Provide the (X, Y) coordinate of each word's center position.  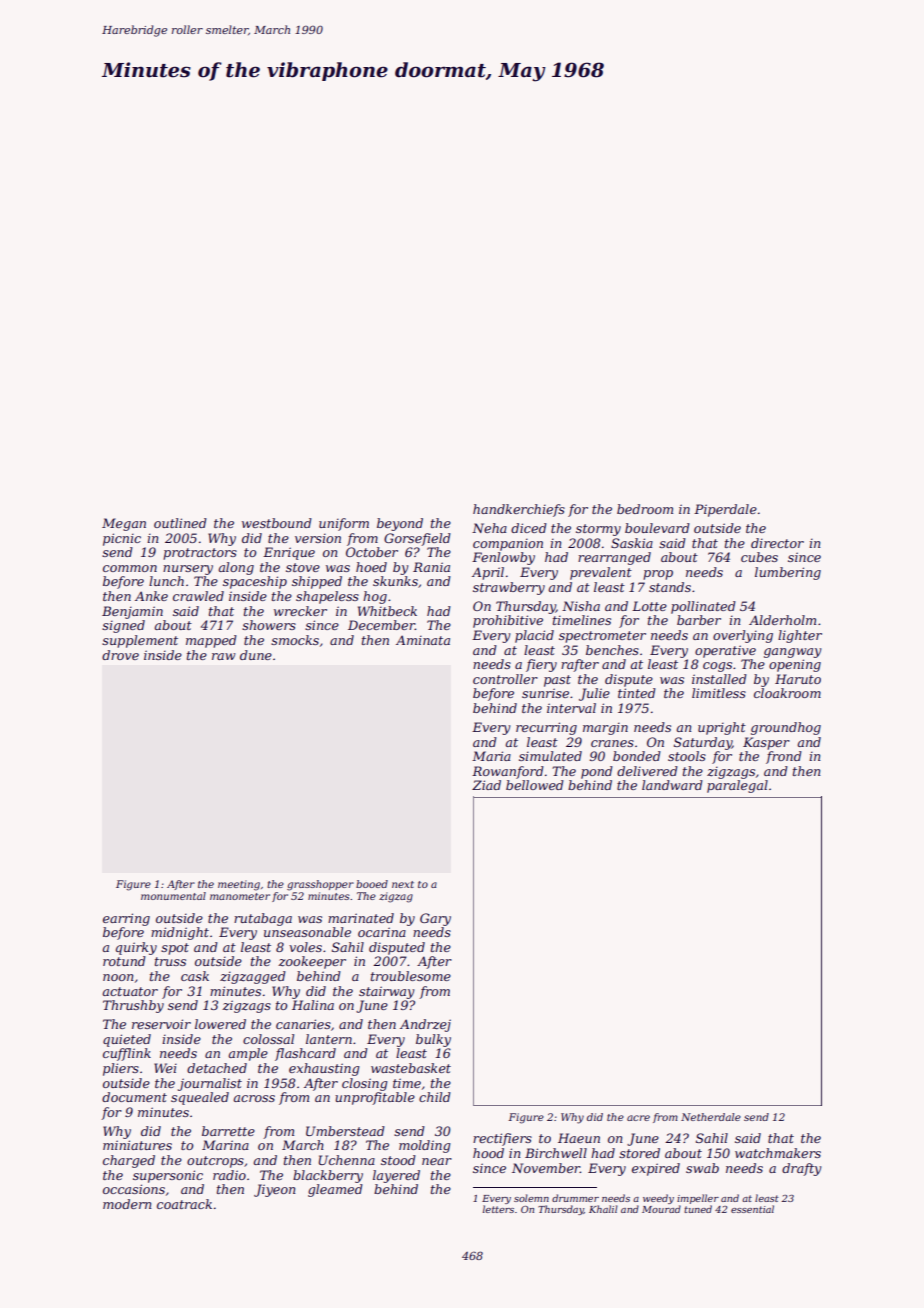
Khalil (603, 1209)
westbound (277, 523)
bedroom (645, 509)
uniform (344, 524)
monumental (173, 896)
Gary (435, 919)
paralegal (737, 786)
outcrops (215, 1162)
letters (498, 1209)
